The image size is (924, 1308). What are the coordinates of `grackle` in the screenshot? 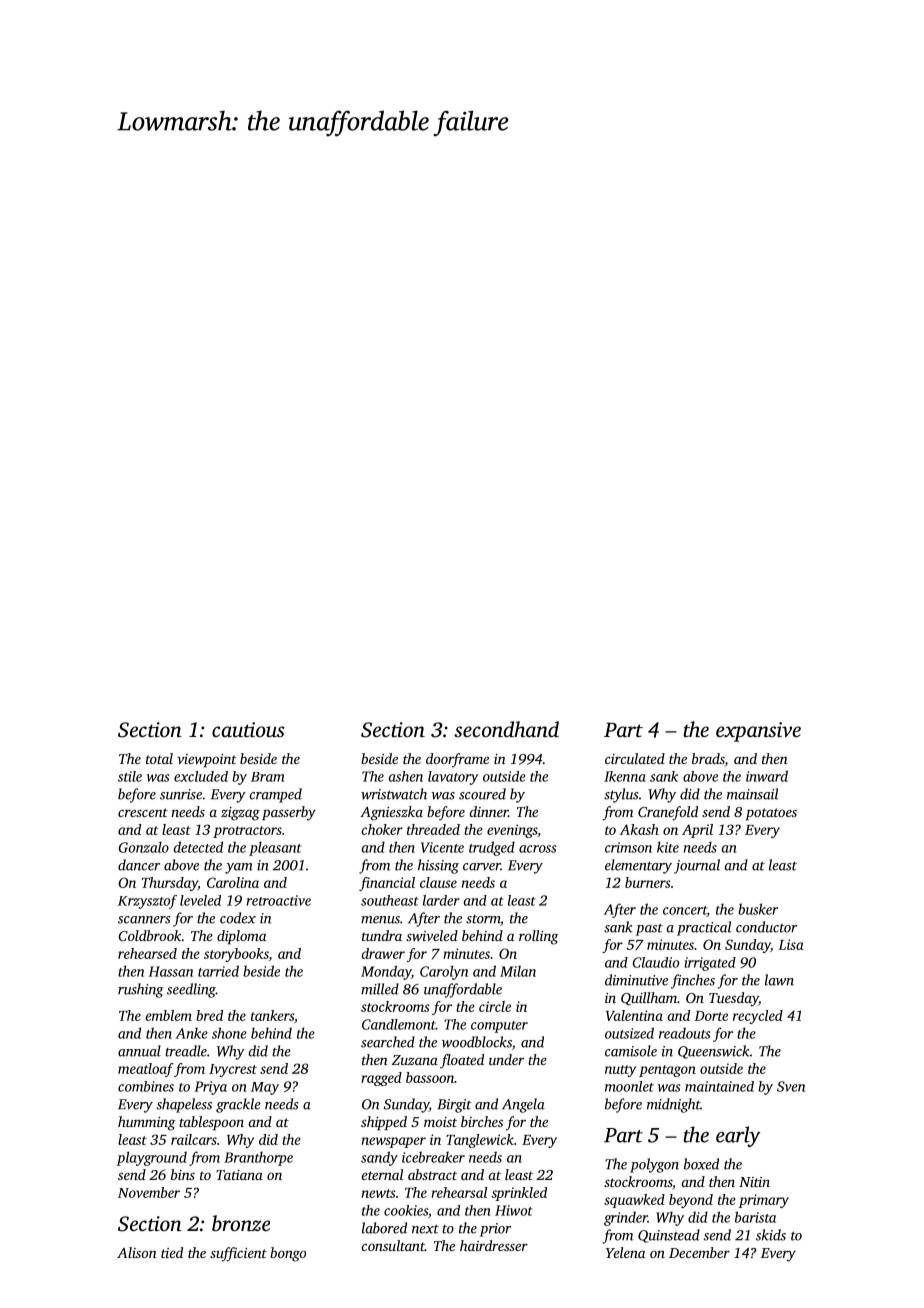 It's located at (238, 1105).
